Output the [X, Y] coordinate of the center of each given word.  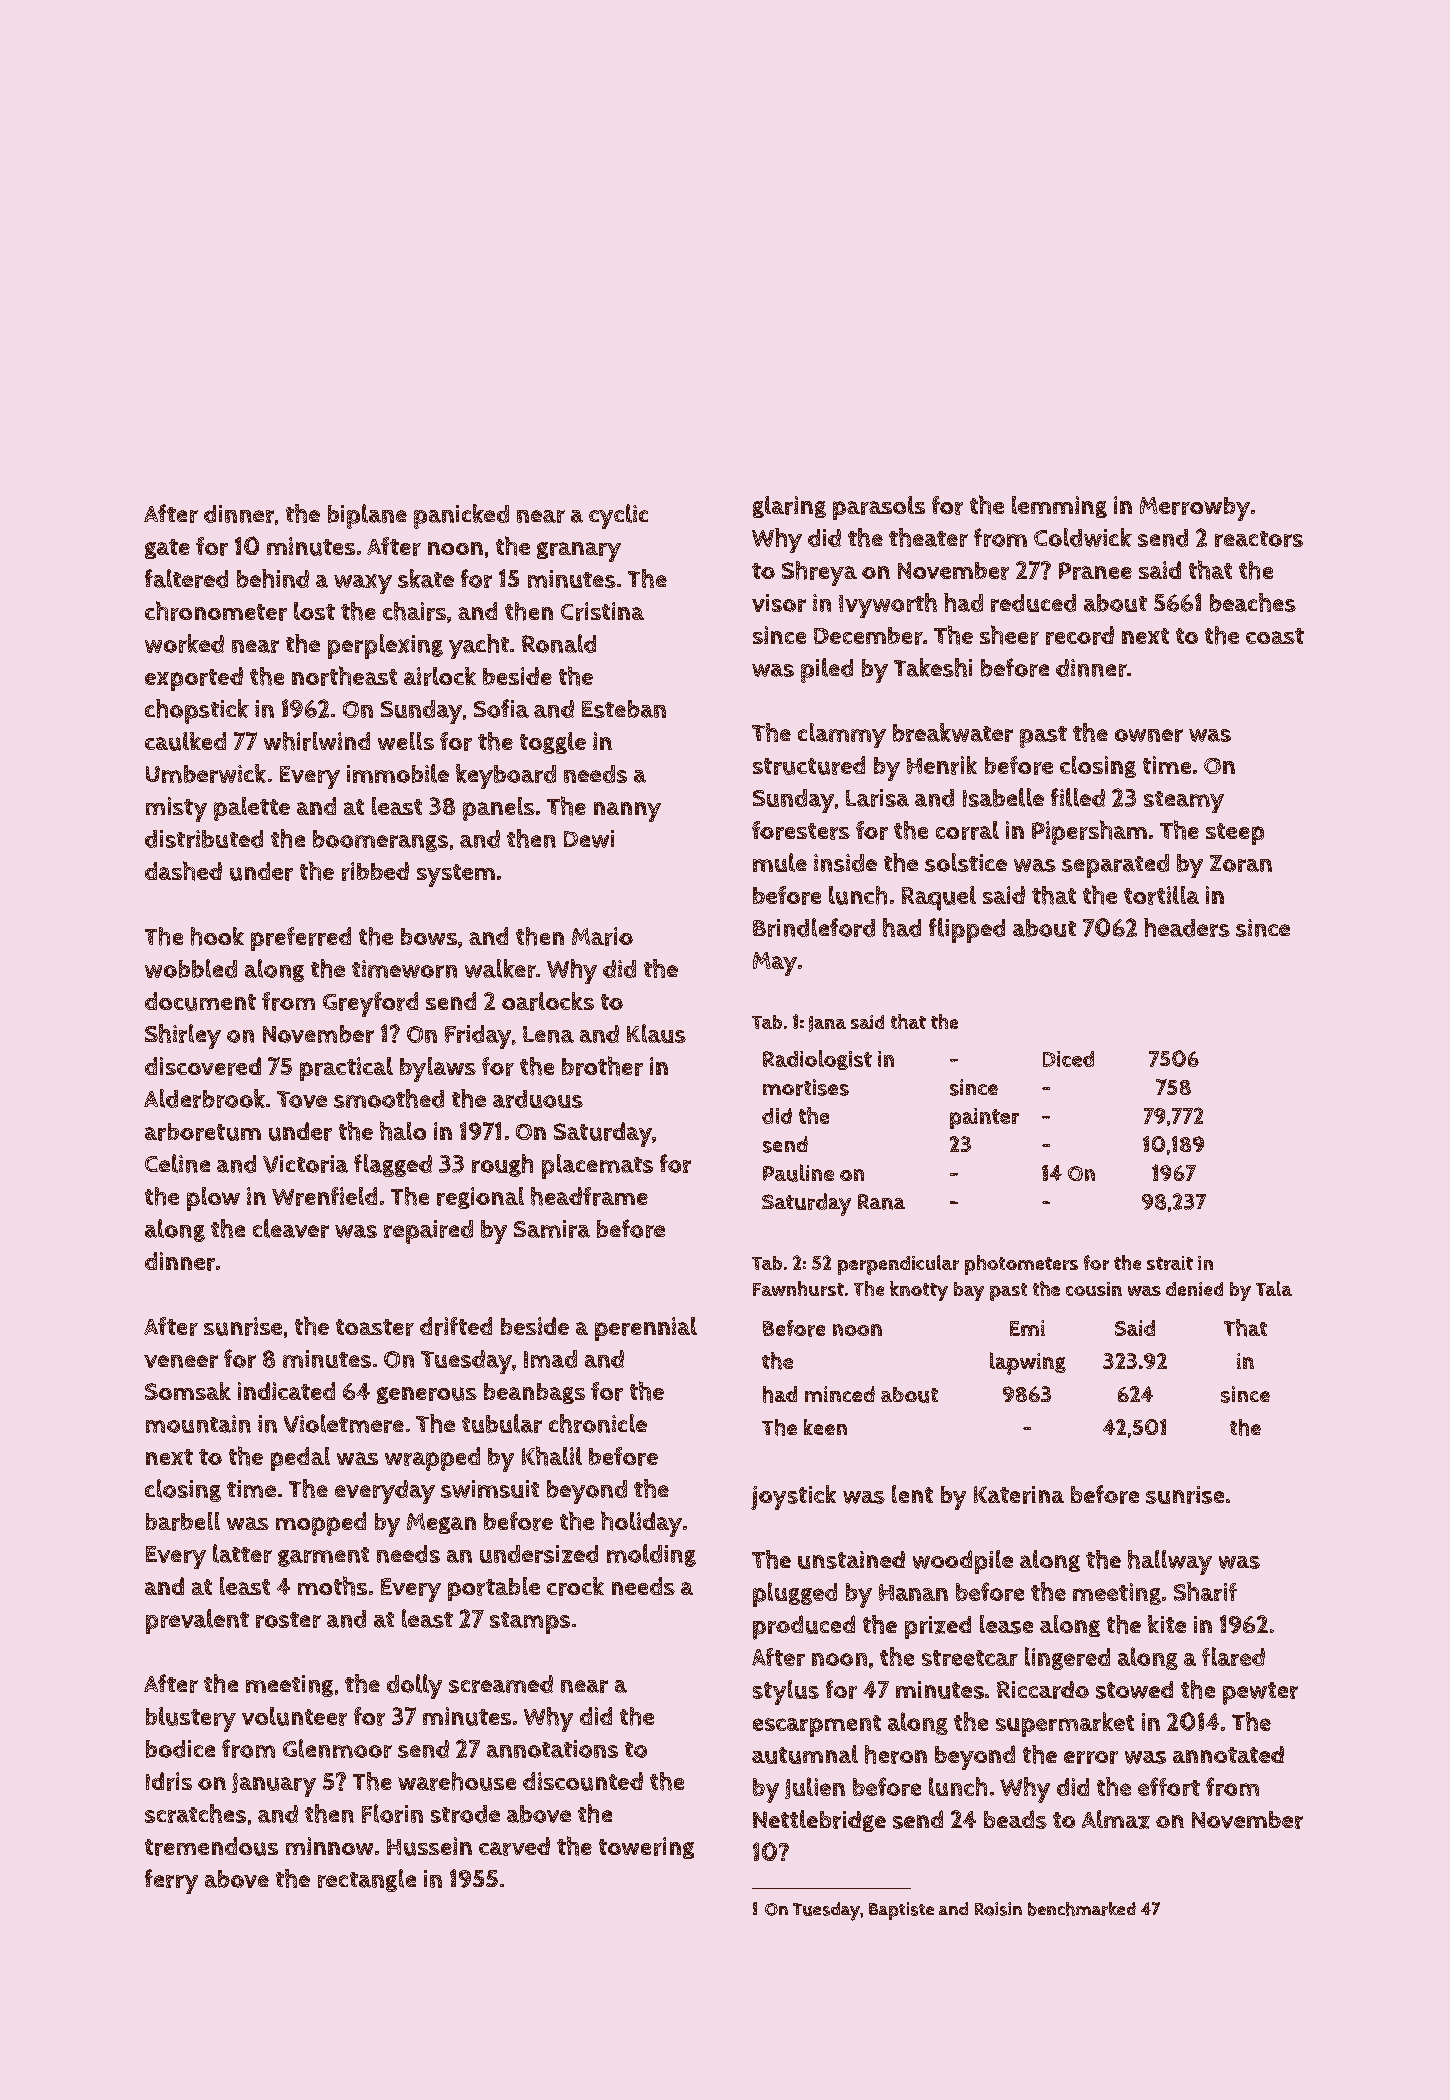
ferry [171, 1881]
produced [804, 1627]
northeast [344, 676]
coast [1275, 636]
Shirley [183, 1036]
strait [1170, 1263]
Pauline [798, 1173]
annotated [1228, 1754]
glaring [789, 507]
